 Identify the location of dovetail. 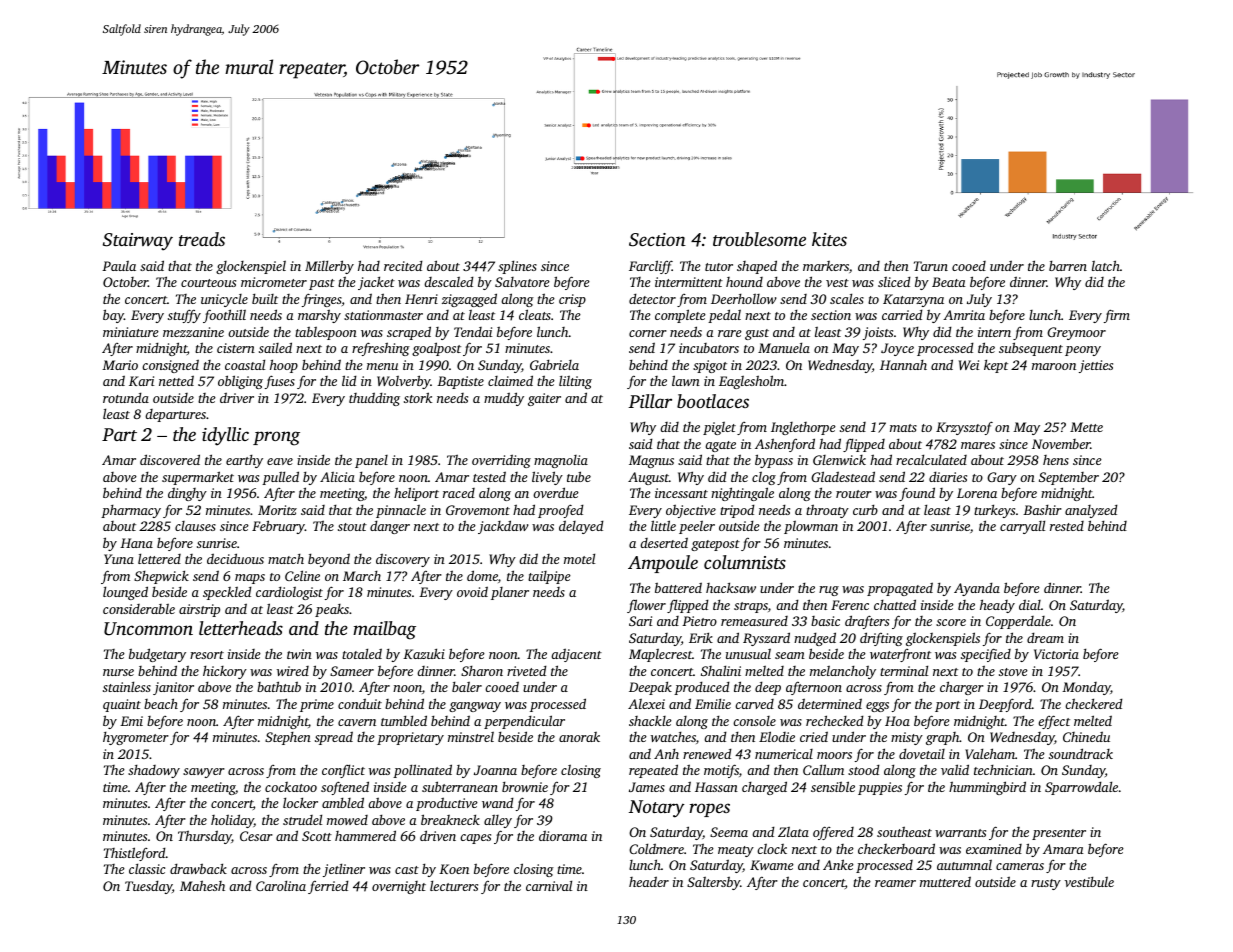
(922, 754).
